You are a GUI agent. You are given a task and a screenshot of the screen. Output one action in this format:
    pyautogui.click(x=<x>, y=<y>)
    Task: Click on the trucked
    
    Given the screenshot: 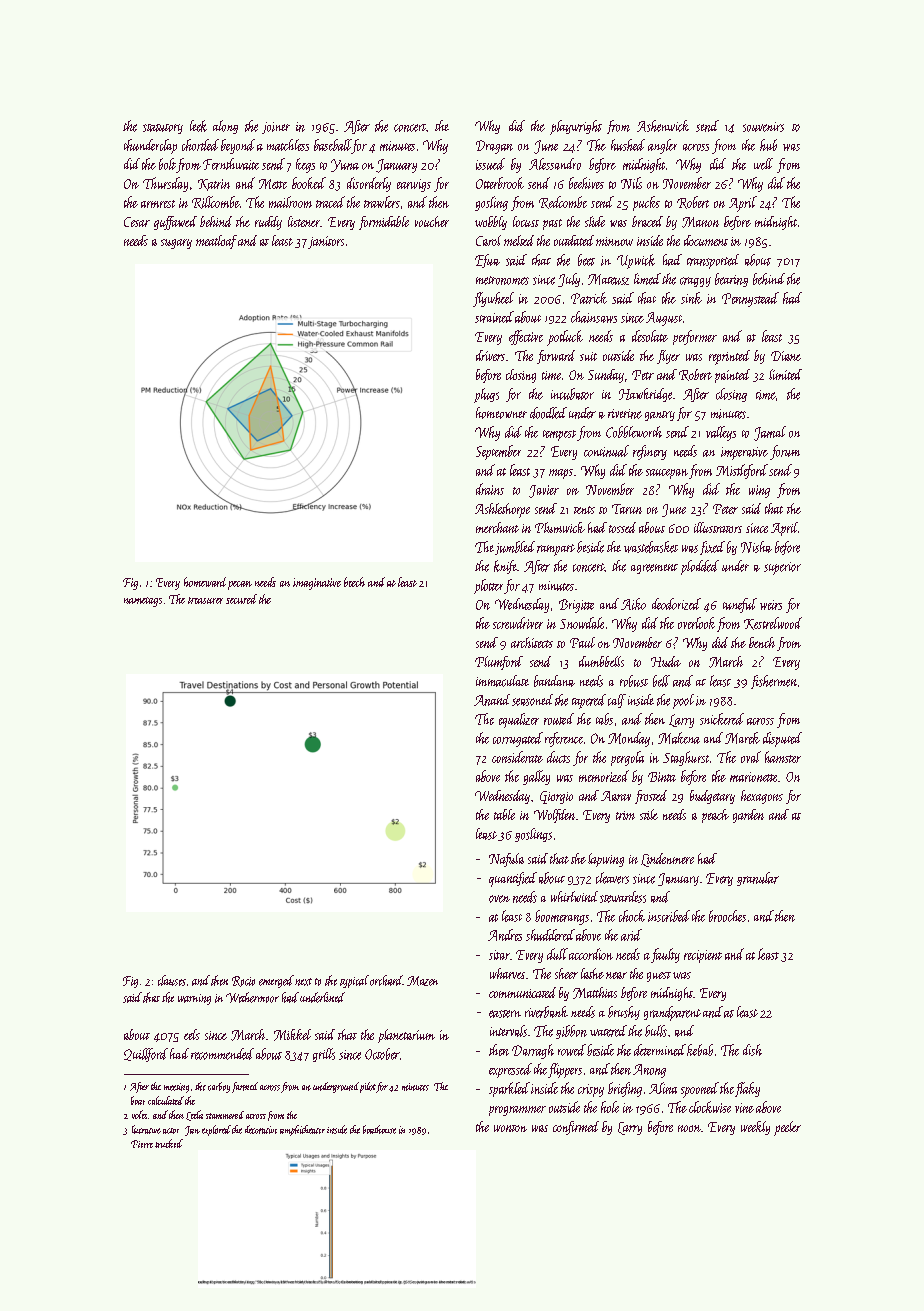 What is the action you would take?
    pyautogui.click(x=169, y=1143)
